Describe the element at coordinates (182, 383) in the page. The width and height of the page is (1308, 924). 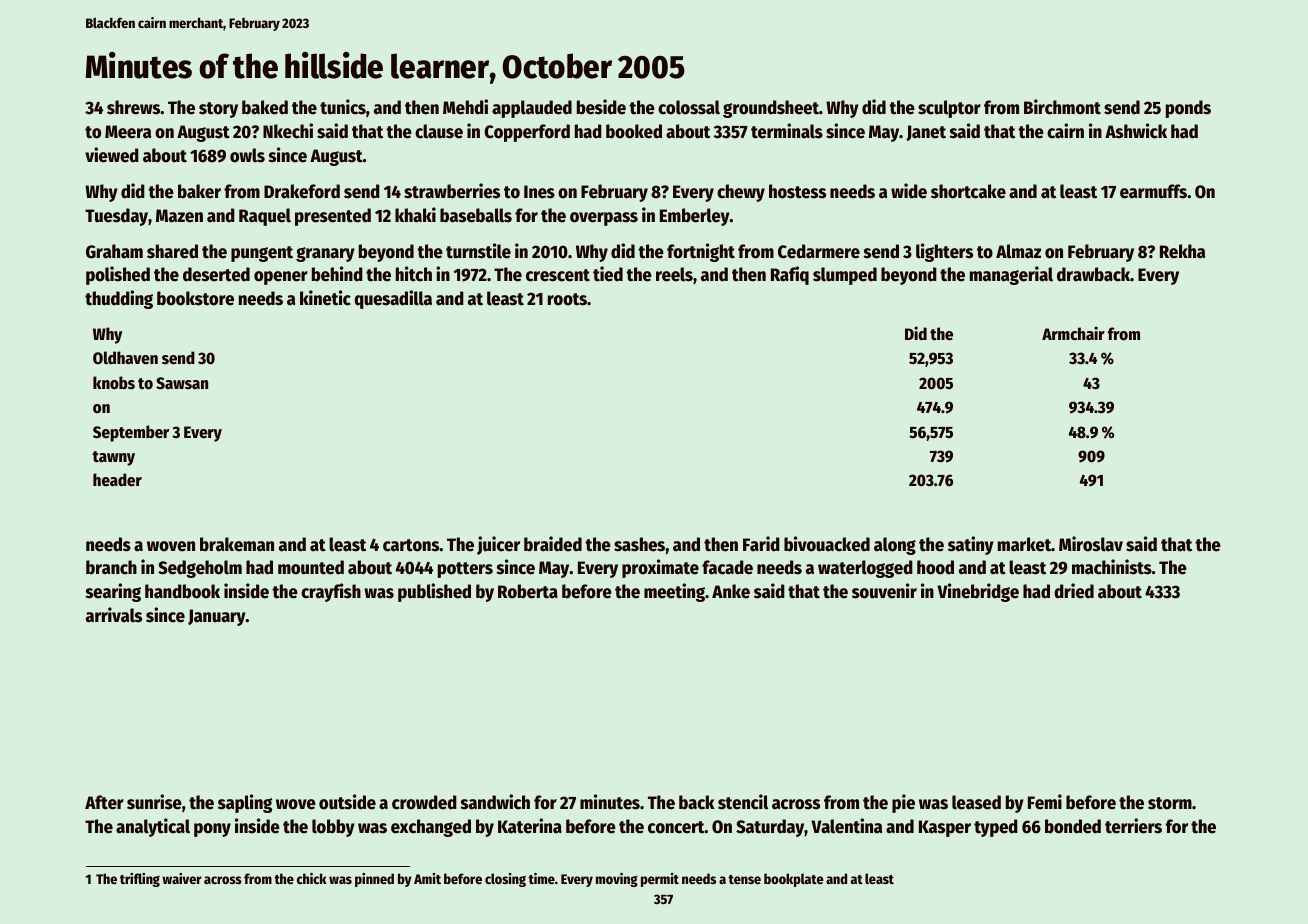
I see `Sawsan` at that location.
